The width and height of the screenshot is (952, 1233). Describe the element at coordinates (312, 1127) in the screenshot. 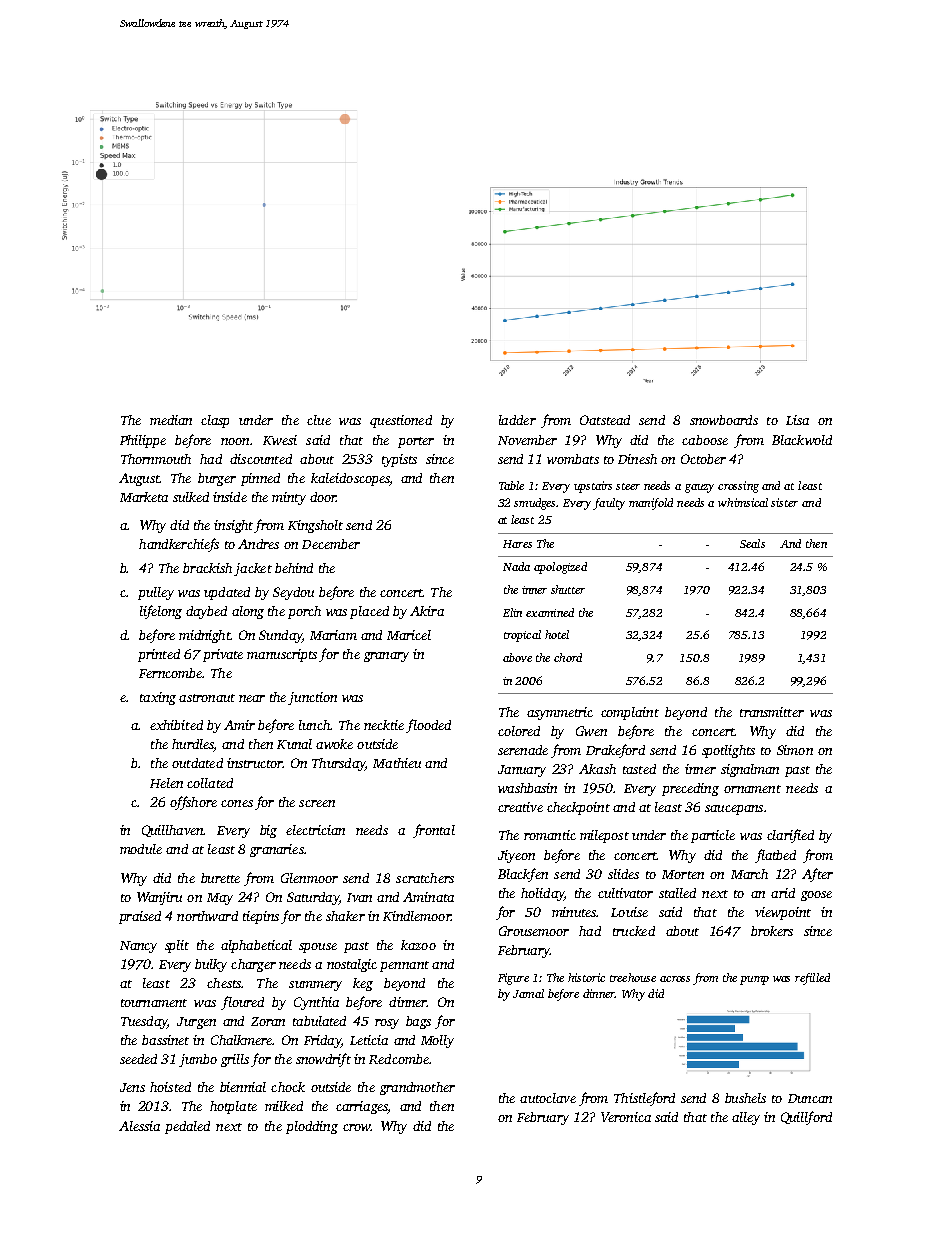

I see `plodding` at that location.
